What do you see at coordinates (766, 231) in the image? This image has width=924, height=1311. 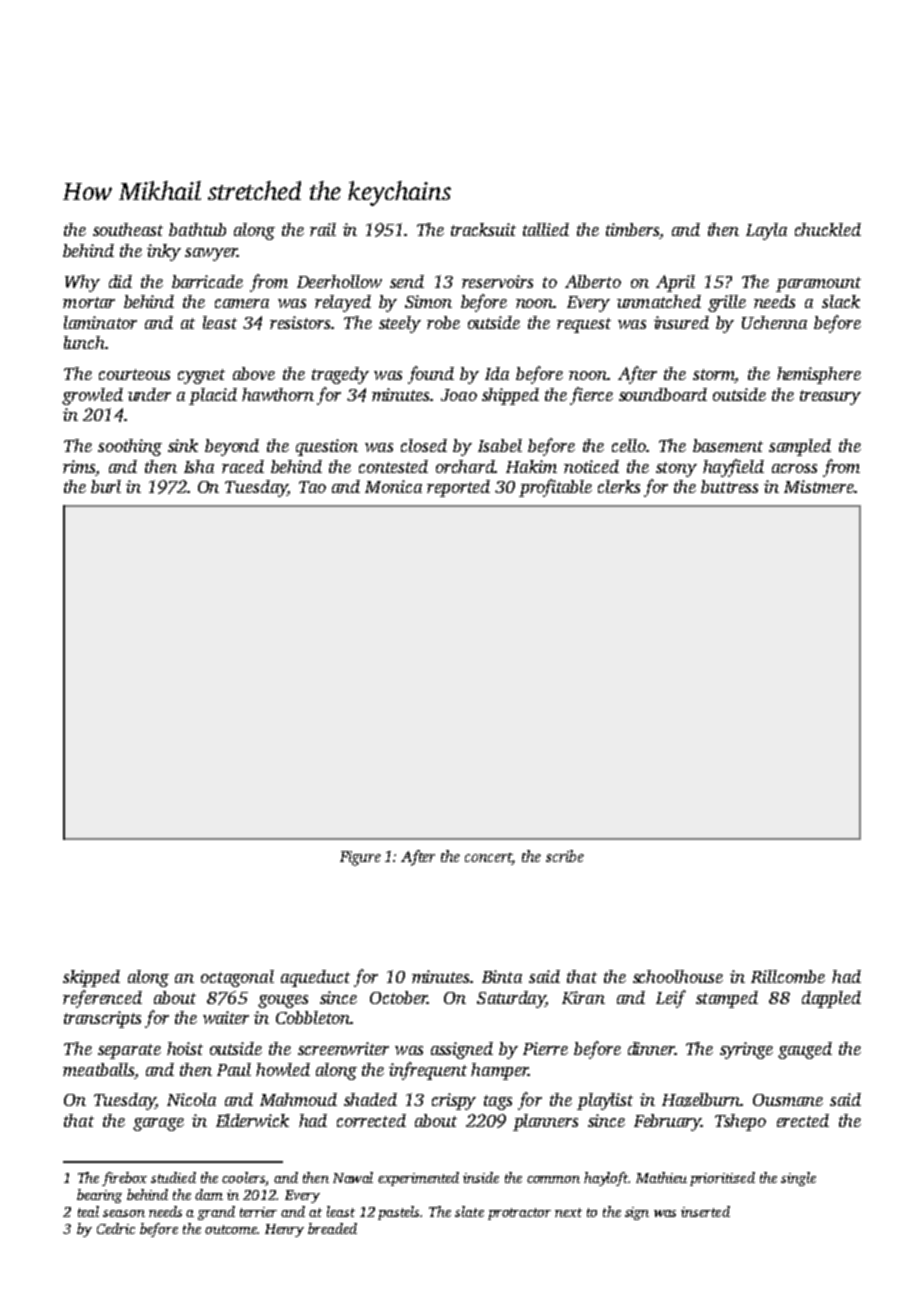 I see `Layla` at bounding box center [766, 231].
